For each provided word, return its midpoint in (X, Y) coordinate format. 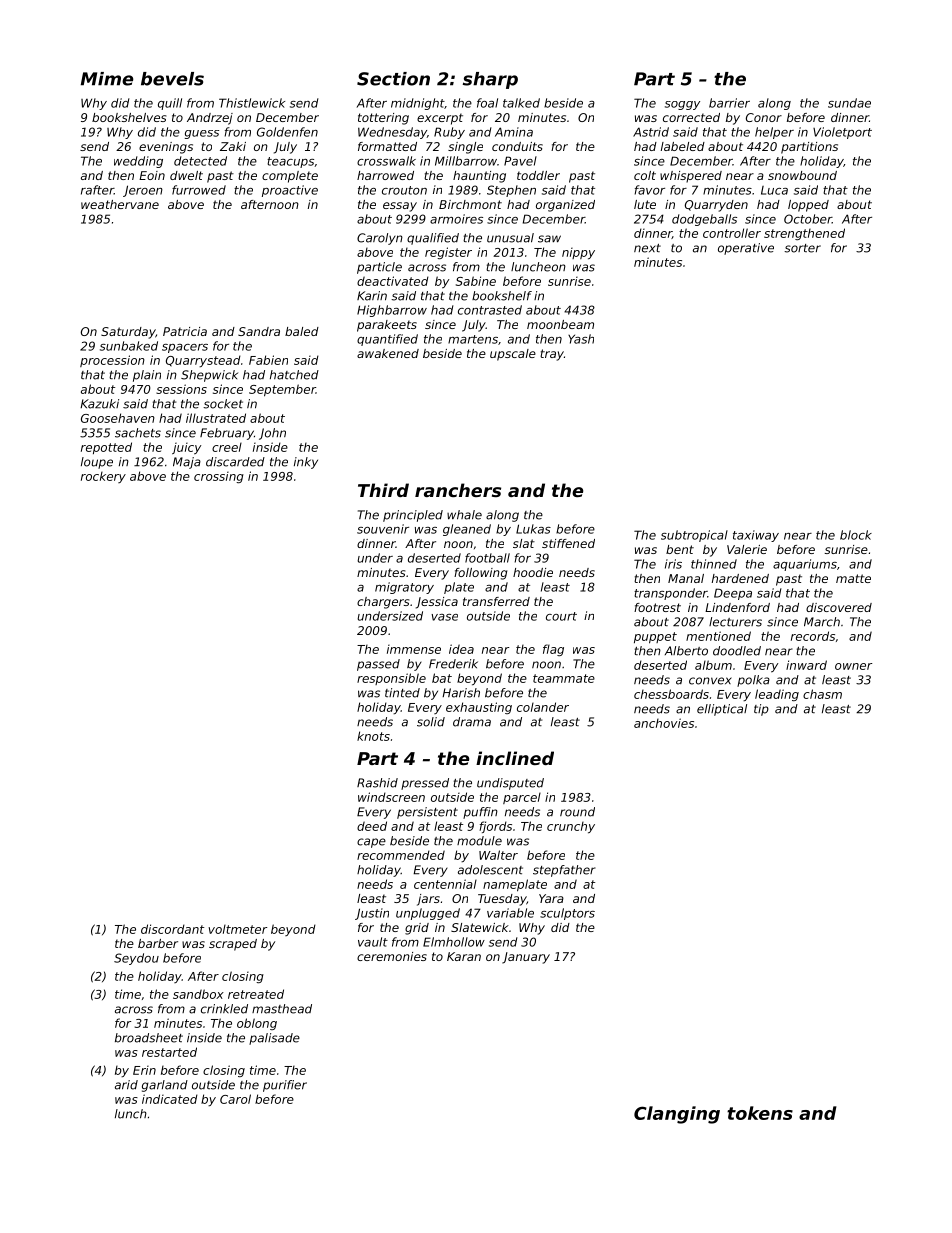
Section (393, 79)
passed (378, 665)
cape (371, 843)
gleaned (467, 530)
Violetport (842, 133)
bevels (172, 79)
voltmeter (237, 929)
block (856, 535)
